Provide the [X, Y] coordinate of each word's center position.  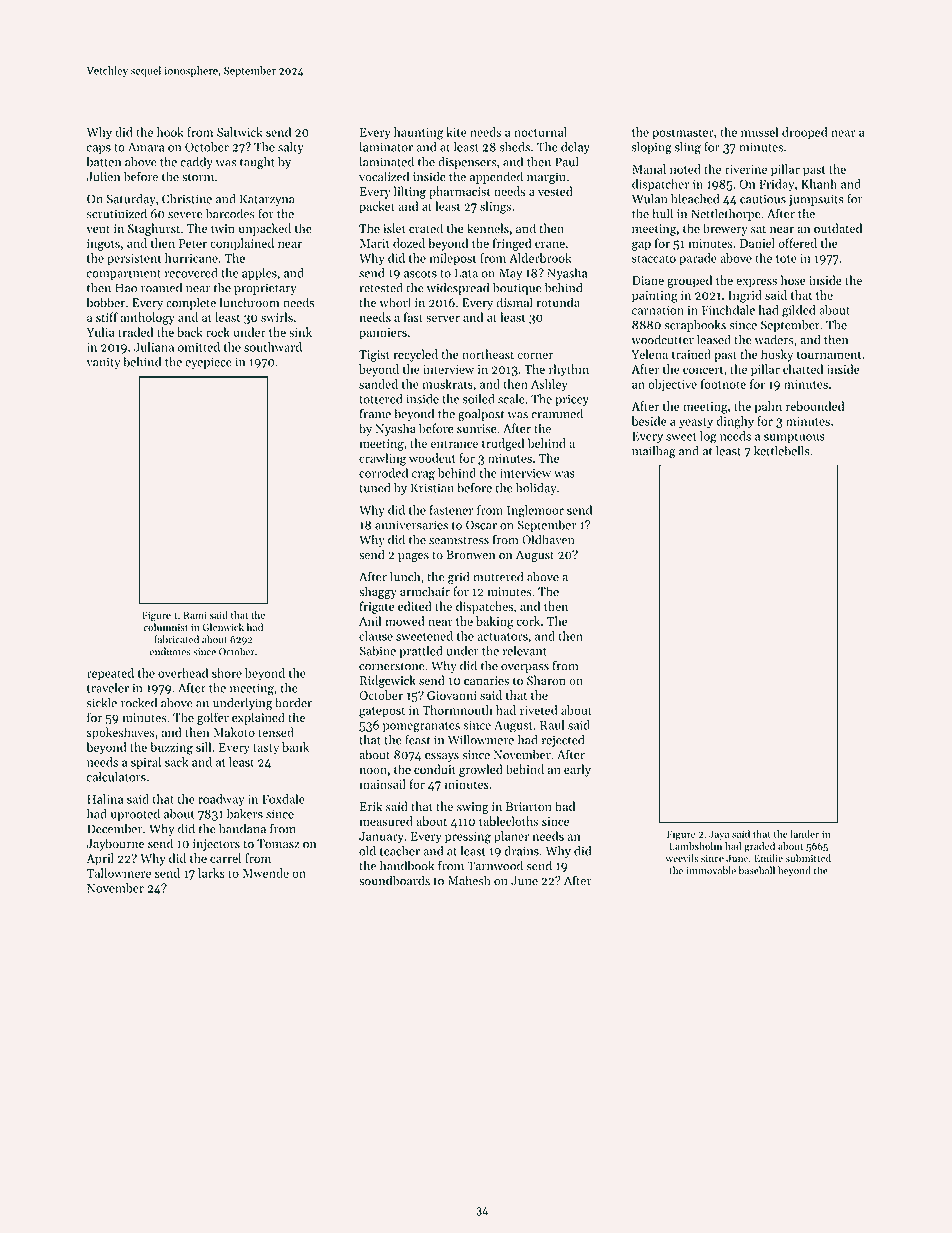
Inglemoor [535, 511]
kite [456, 132]
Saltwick [240, 132]
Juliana [154, 347]
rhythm [569, 370]
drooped [804, 133]
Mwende [266, 873]
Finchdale [728, 310]
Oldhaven [548, 539]
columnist [166, 627]
